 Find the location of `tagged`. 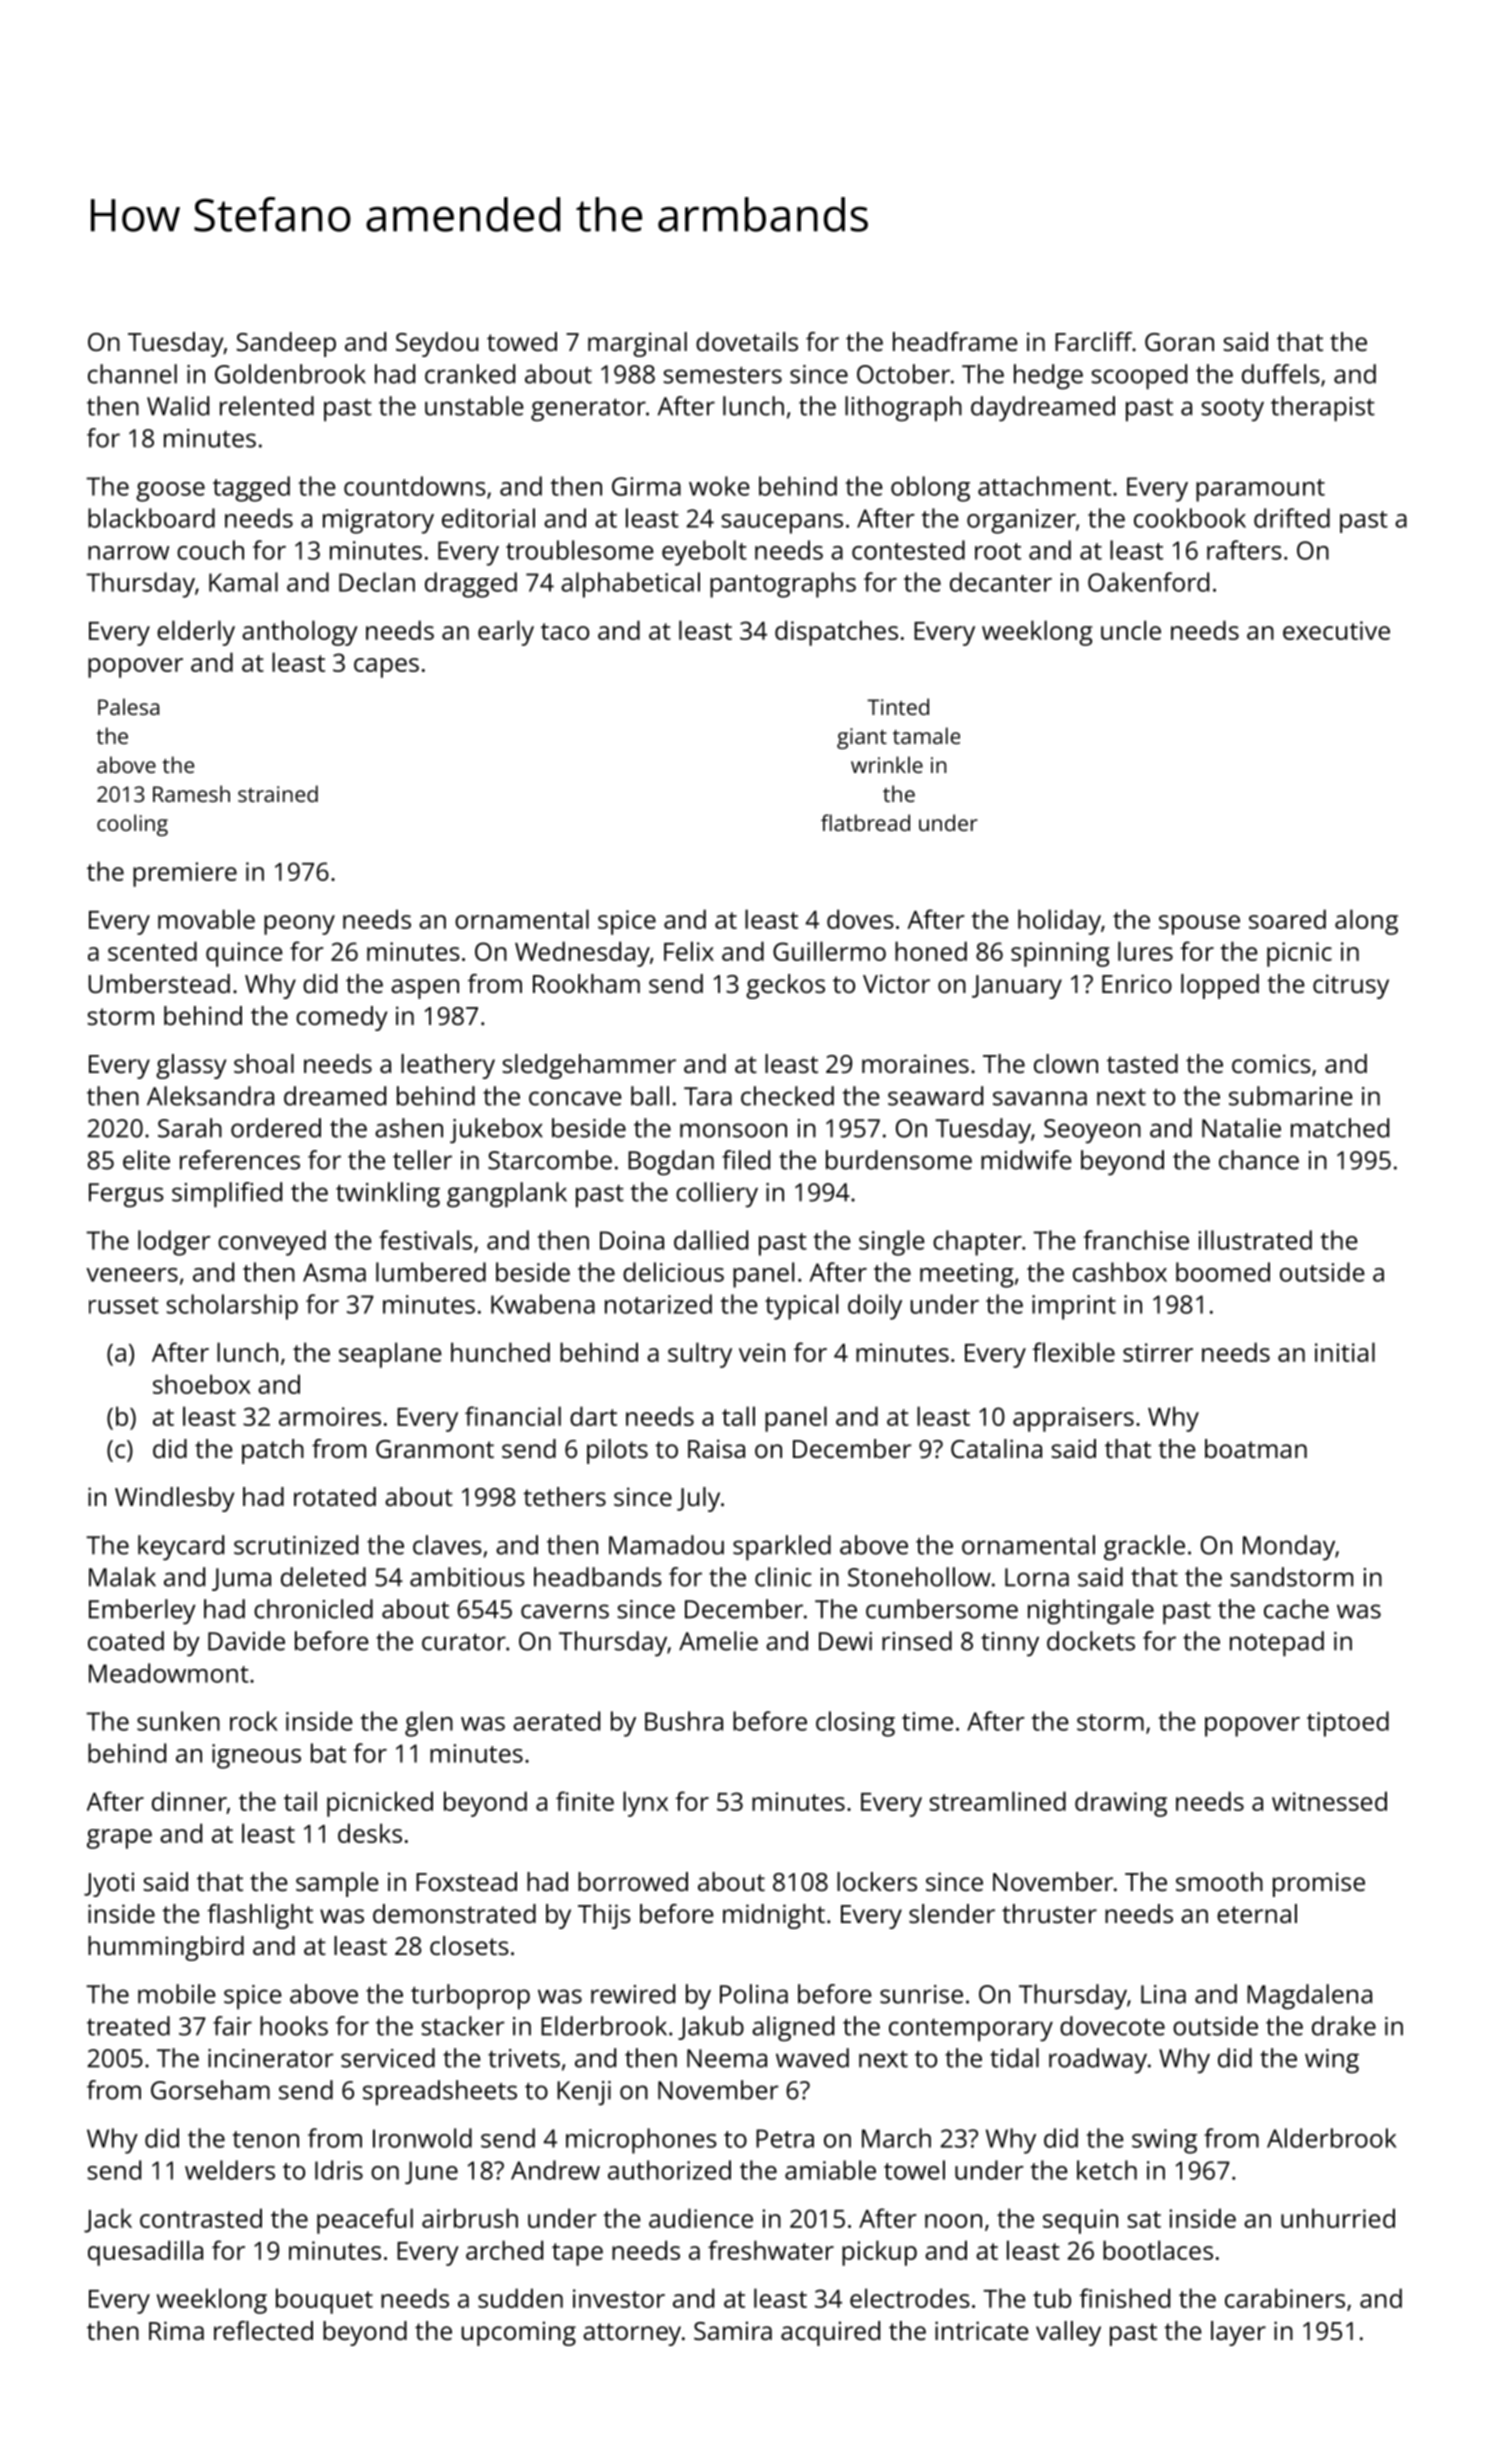

tagged is located at coordinates (251, 489).
